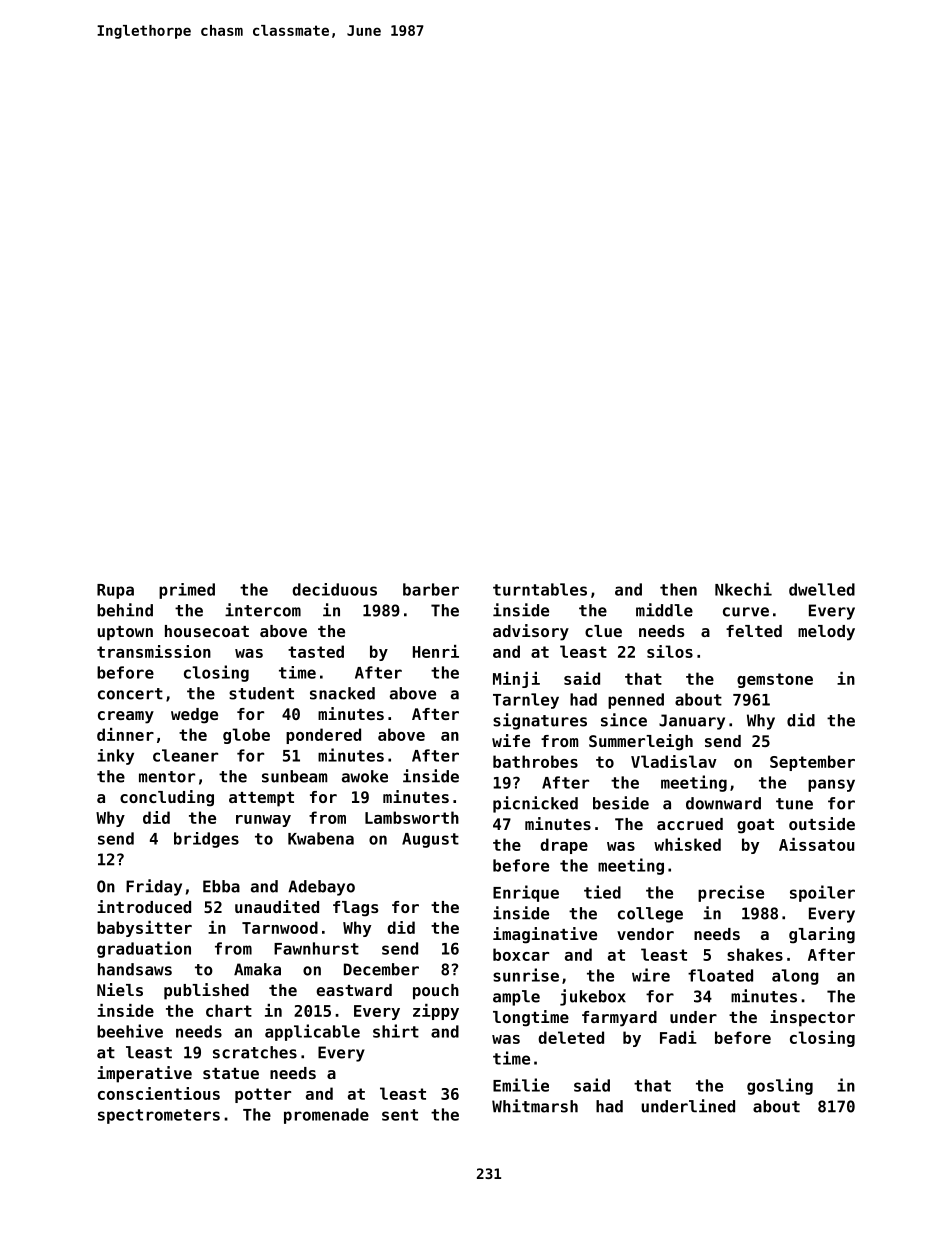  I want to click on September, so click(812, 763).
